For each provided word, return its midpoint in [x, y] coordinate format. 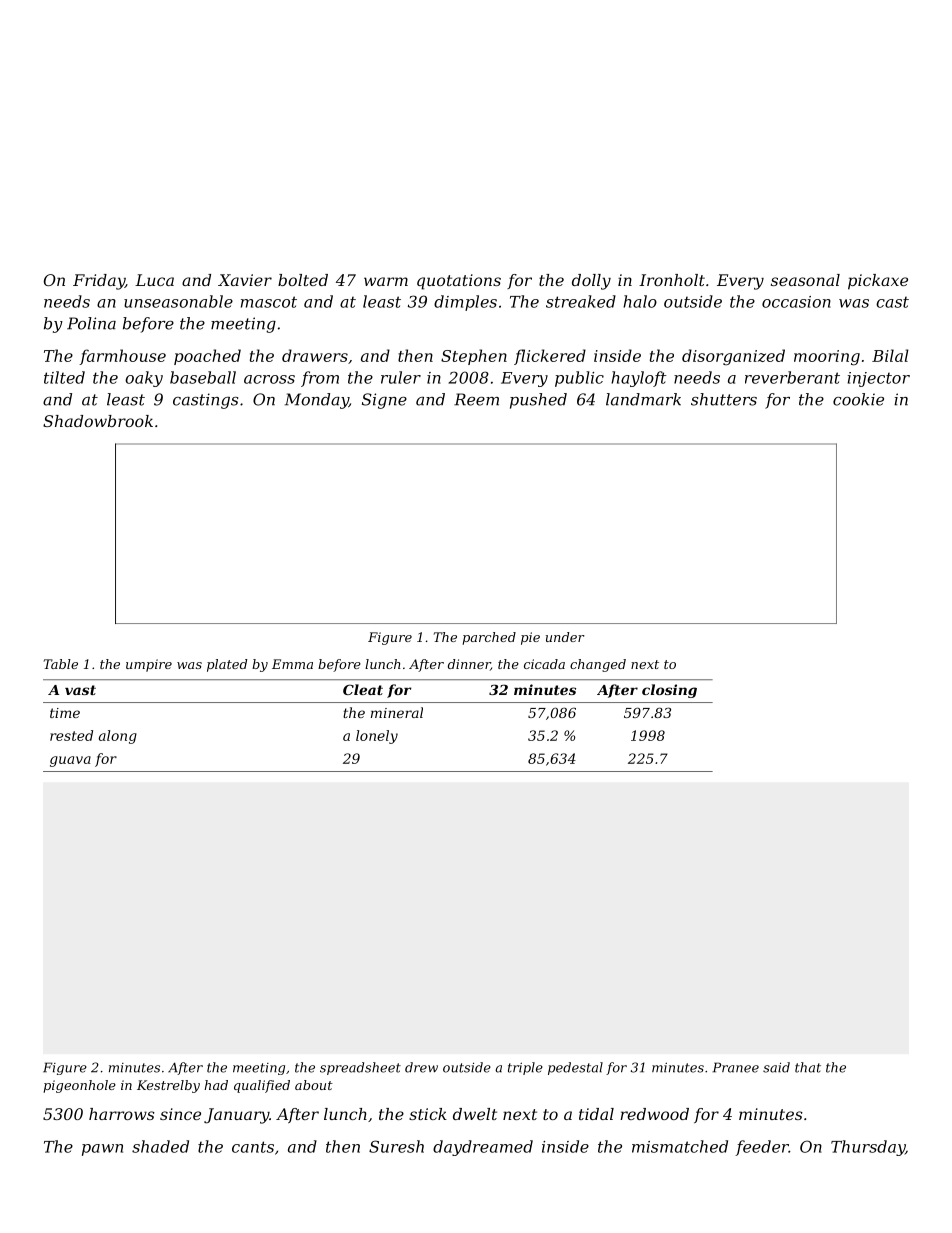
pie [530, 638]
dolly [591, 282]
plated [227, 665]
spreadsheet [360, 1068]
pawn [102, 1150]
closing [669, 691]
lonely [377, 737]
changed [598, 665]
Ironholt [672, 280]
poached [207, 357]
